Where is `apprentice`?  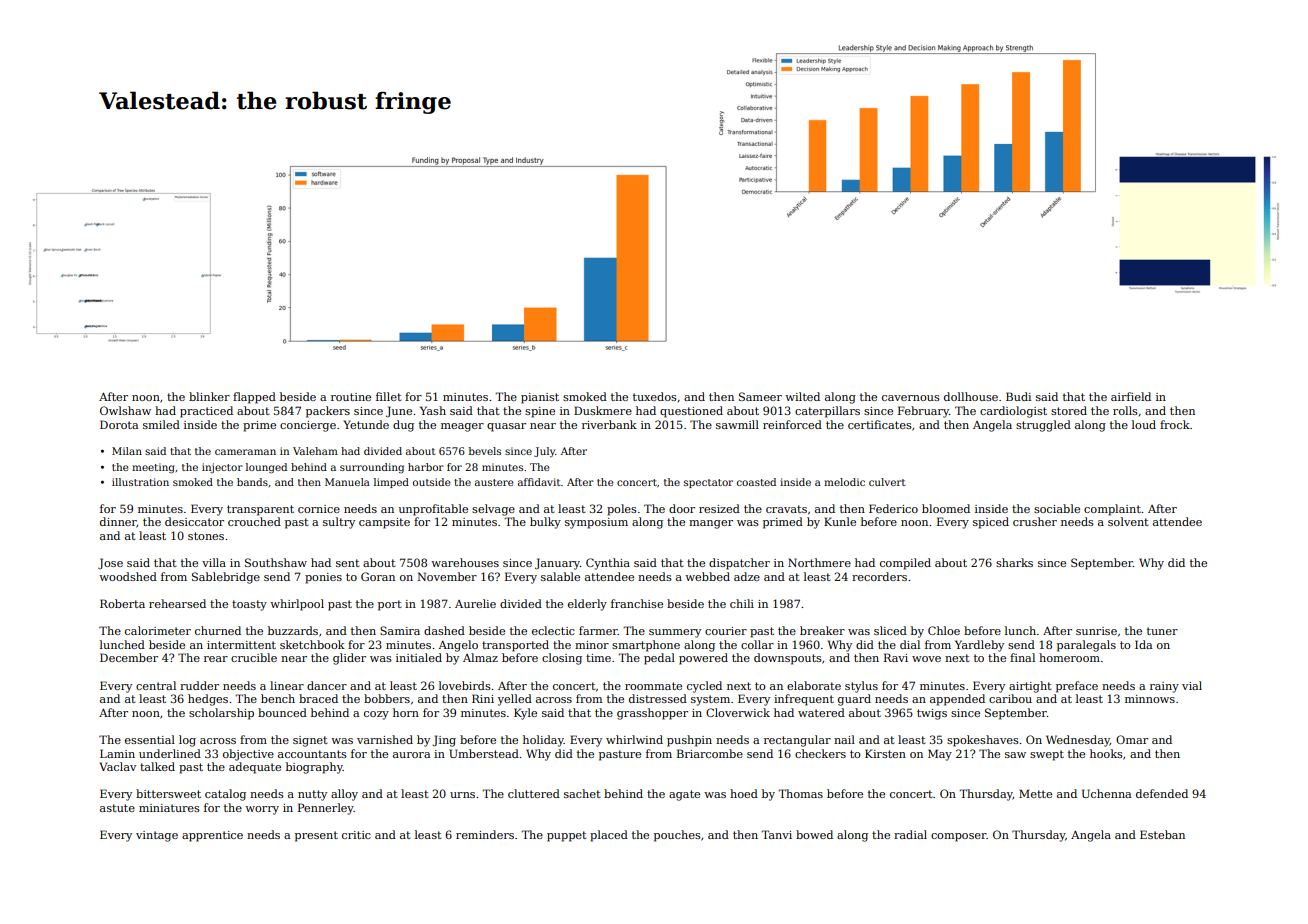
apprentice is located at coordinates (212, 836).
